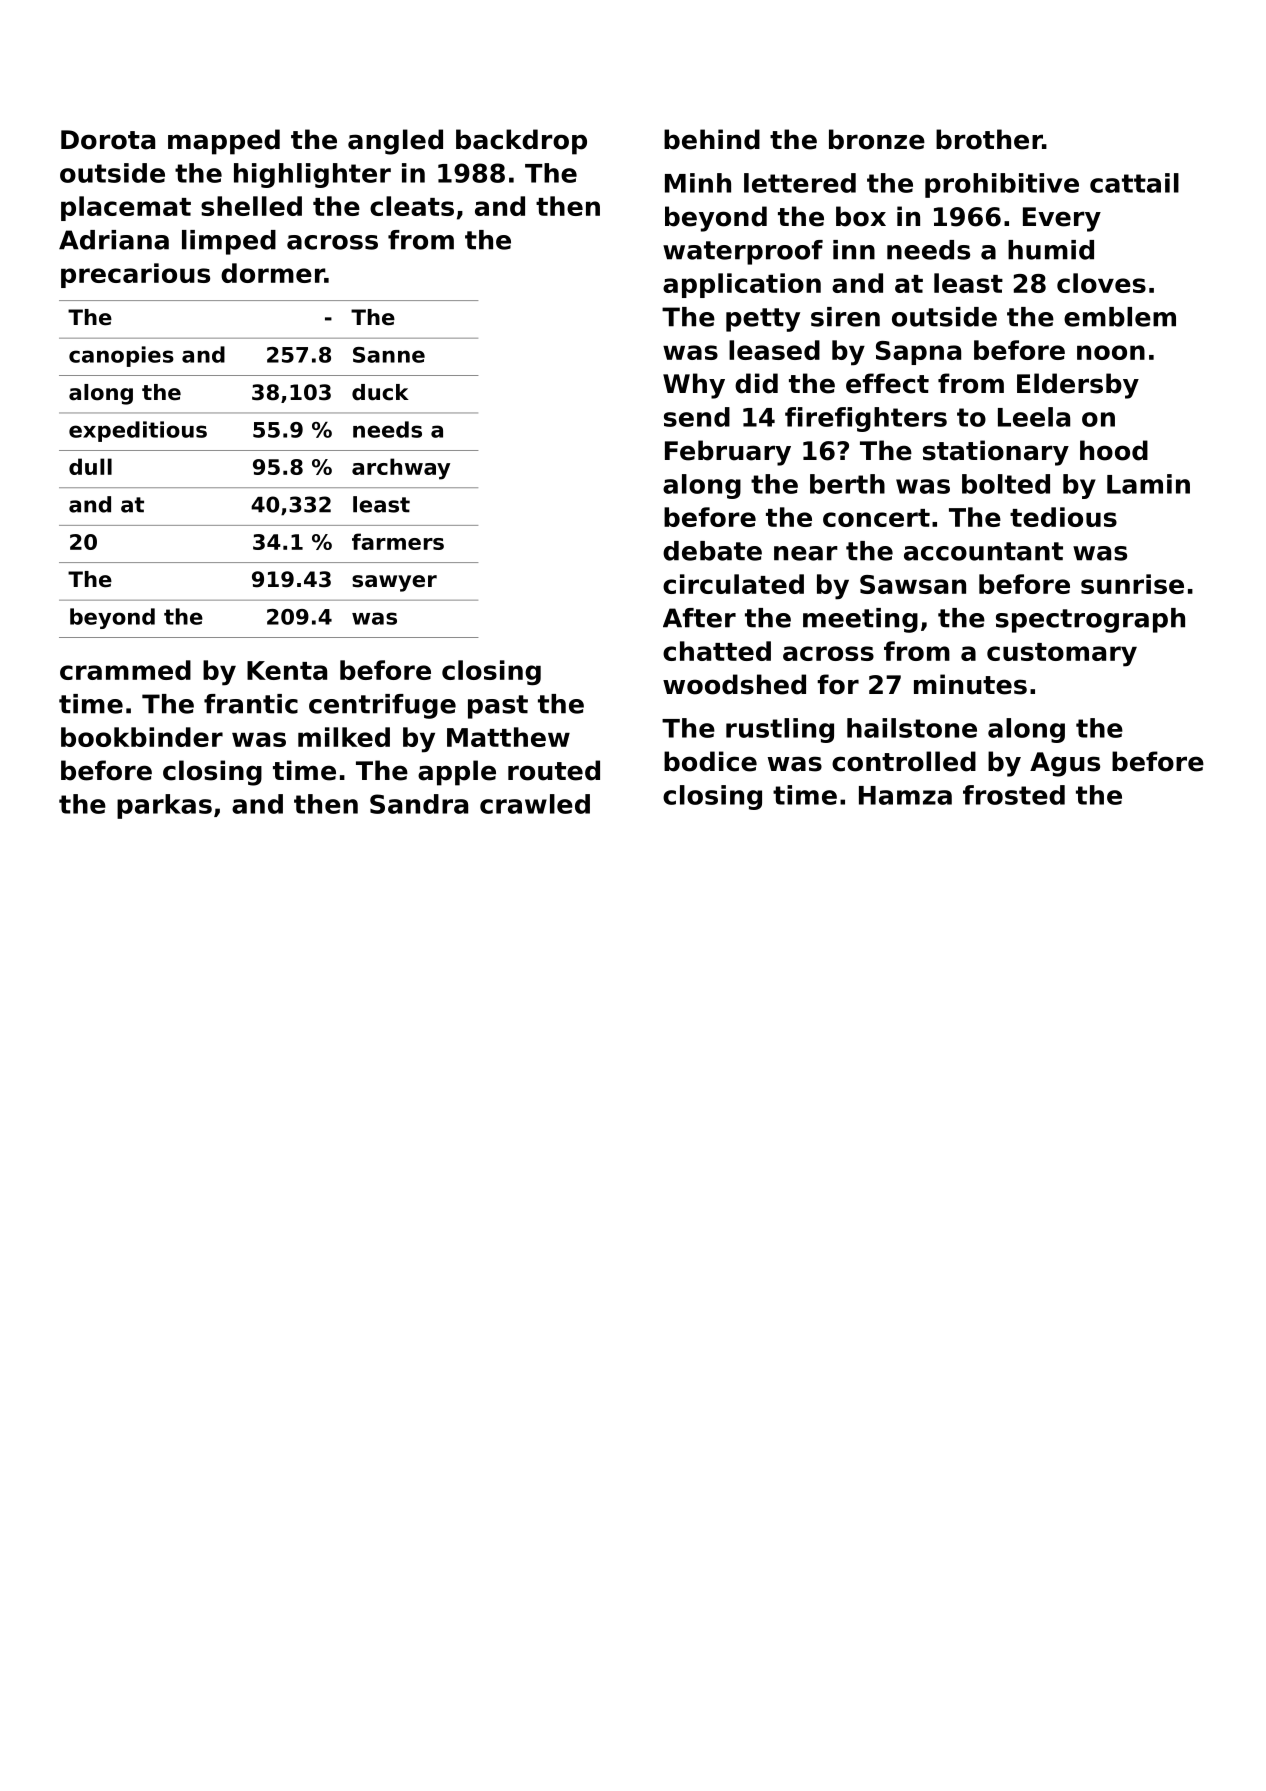 The width and height of the screenshot is (1266, 1791). I want to click on behind, so click(712, 139).
